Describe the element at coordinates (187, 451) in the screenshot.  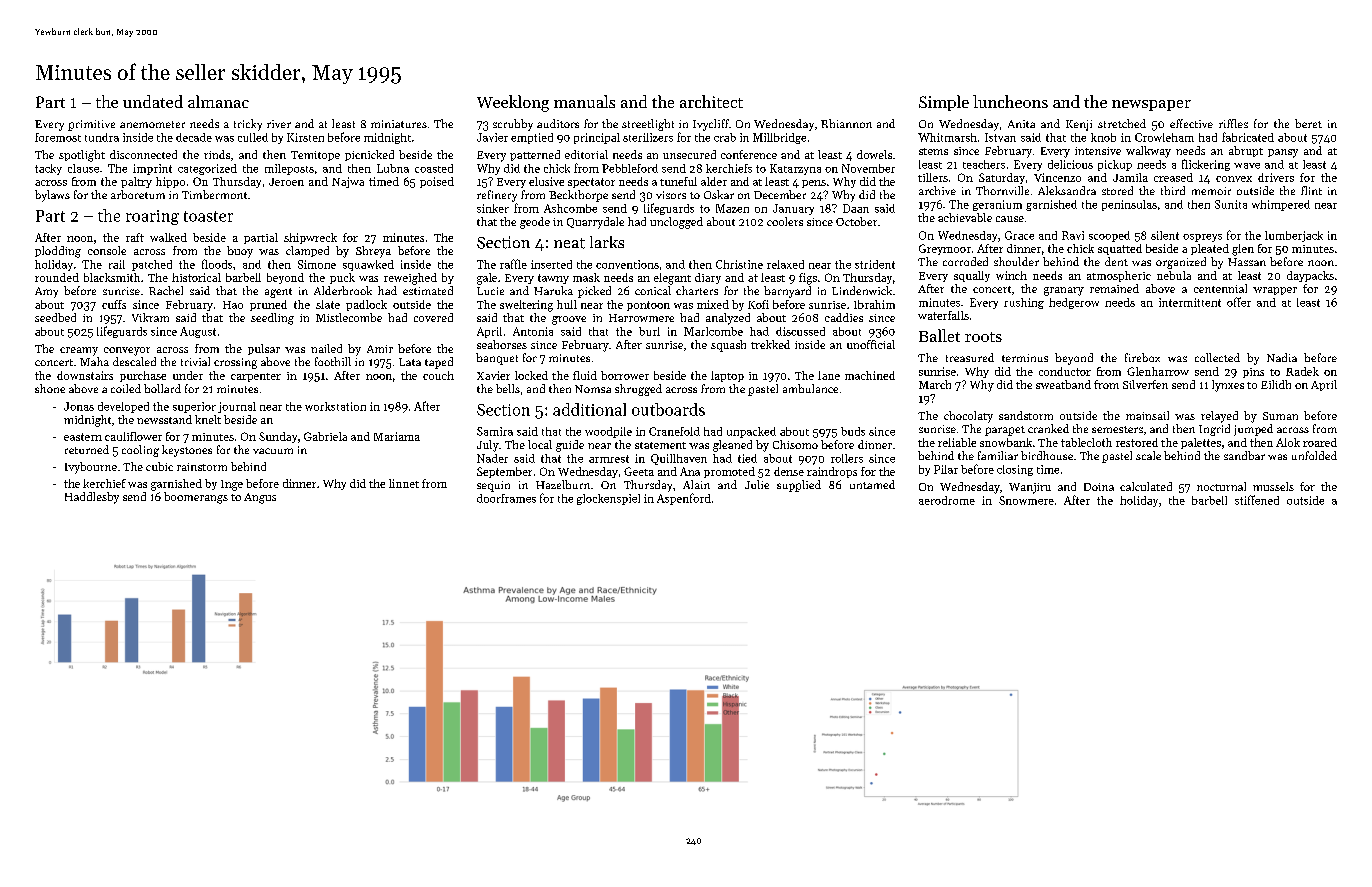
I see `keystones` at that location.
